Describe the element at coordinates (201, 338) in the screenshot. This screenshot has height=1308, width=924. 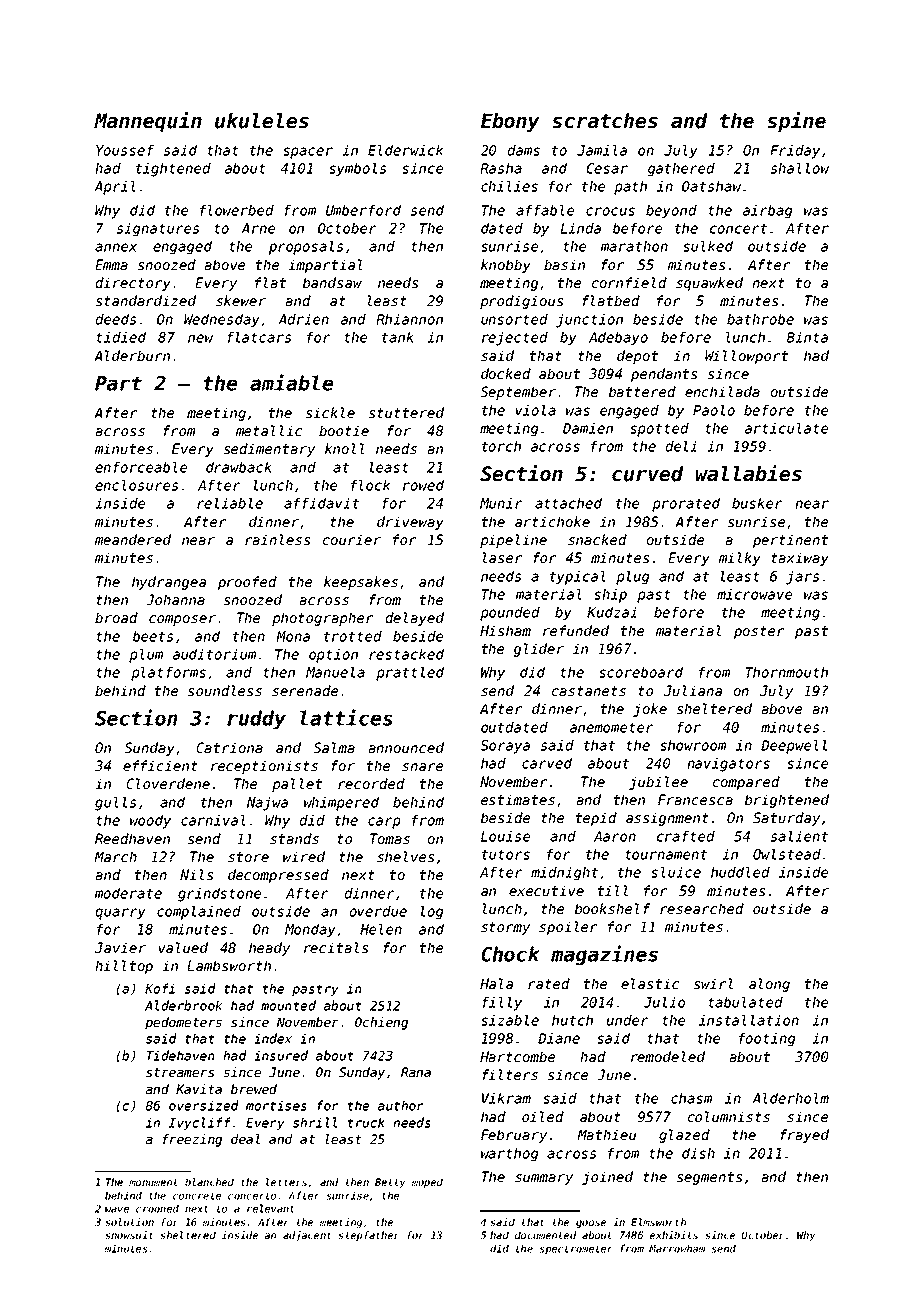
I see `new` at that location.
